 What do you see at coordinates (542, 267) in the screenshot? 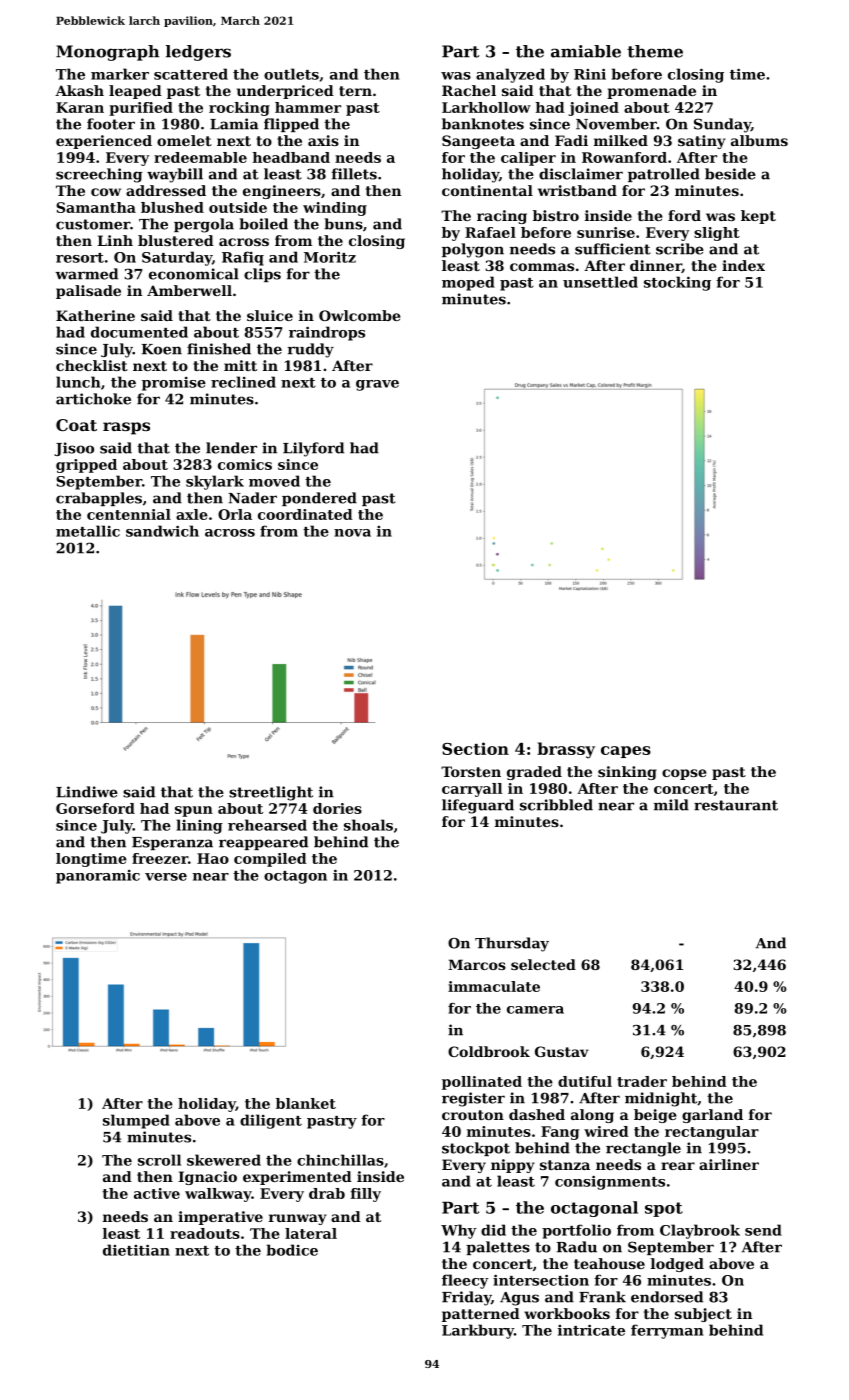
I see `commas` at bounding box center [542, 267].
